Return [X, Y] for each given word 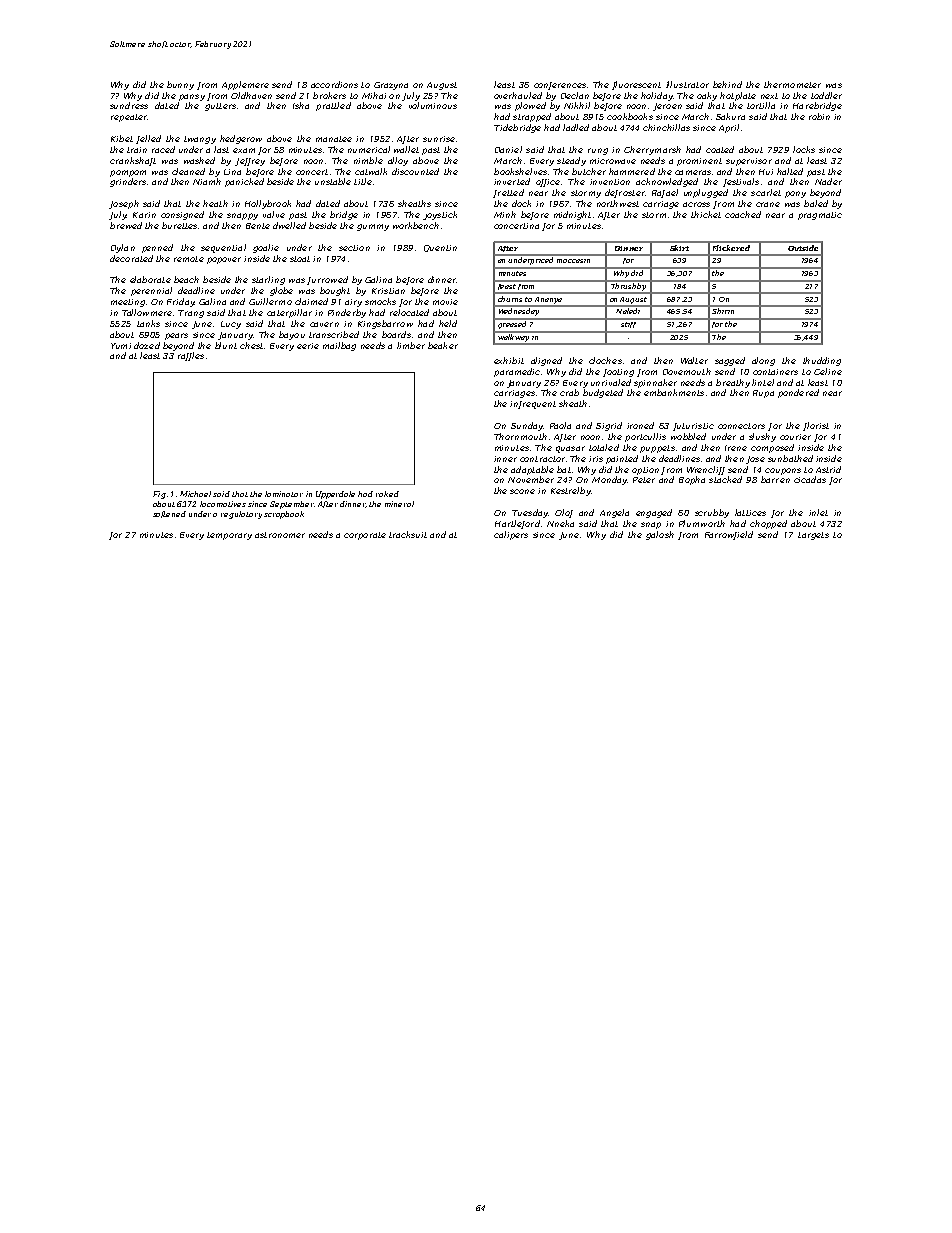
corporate [365, 536]
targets [813, 536]
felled [148, 139]
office [548, 183]
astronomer [280, 535]
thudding [822, 361]
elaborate [150, 279]
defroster [625, 193]
